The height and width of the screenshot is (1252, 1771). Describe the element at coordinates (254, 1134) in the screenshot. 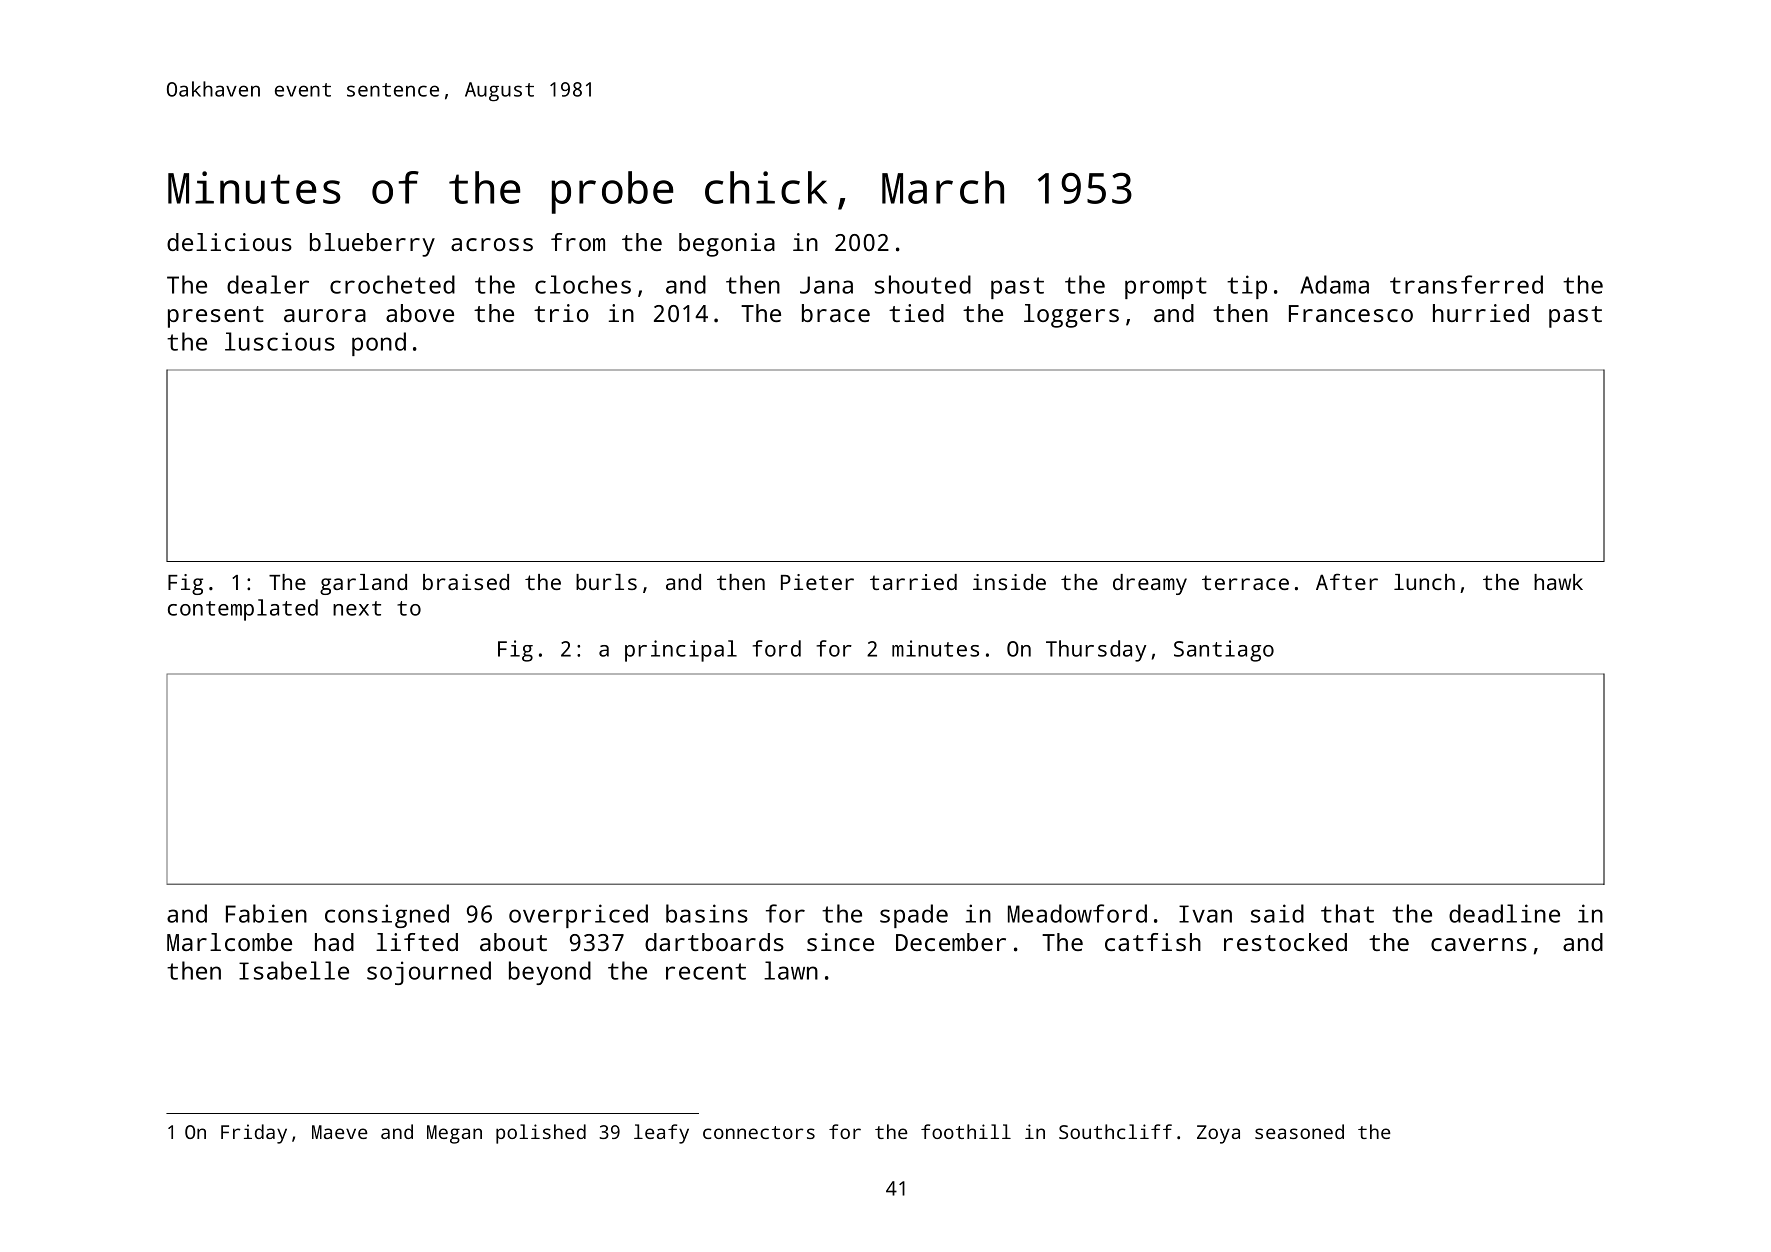

I see `Friday` at that location.
